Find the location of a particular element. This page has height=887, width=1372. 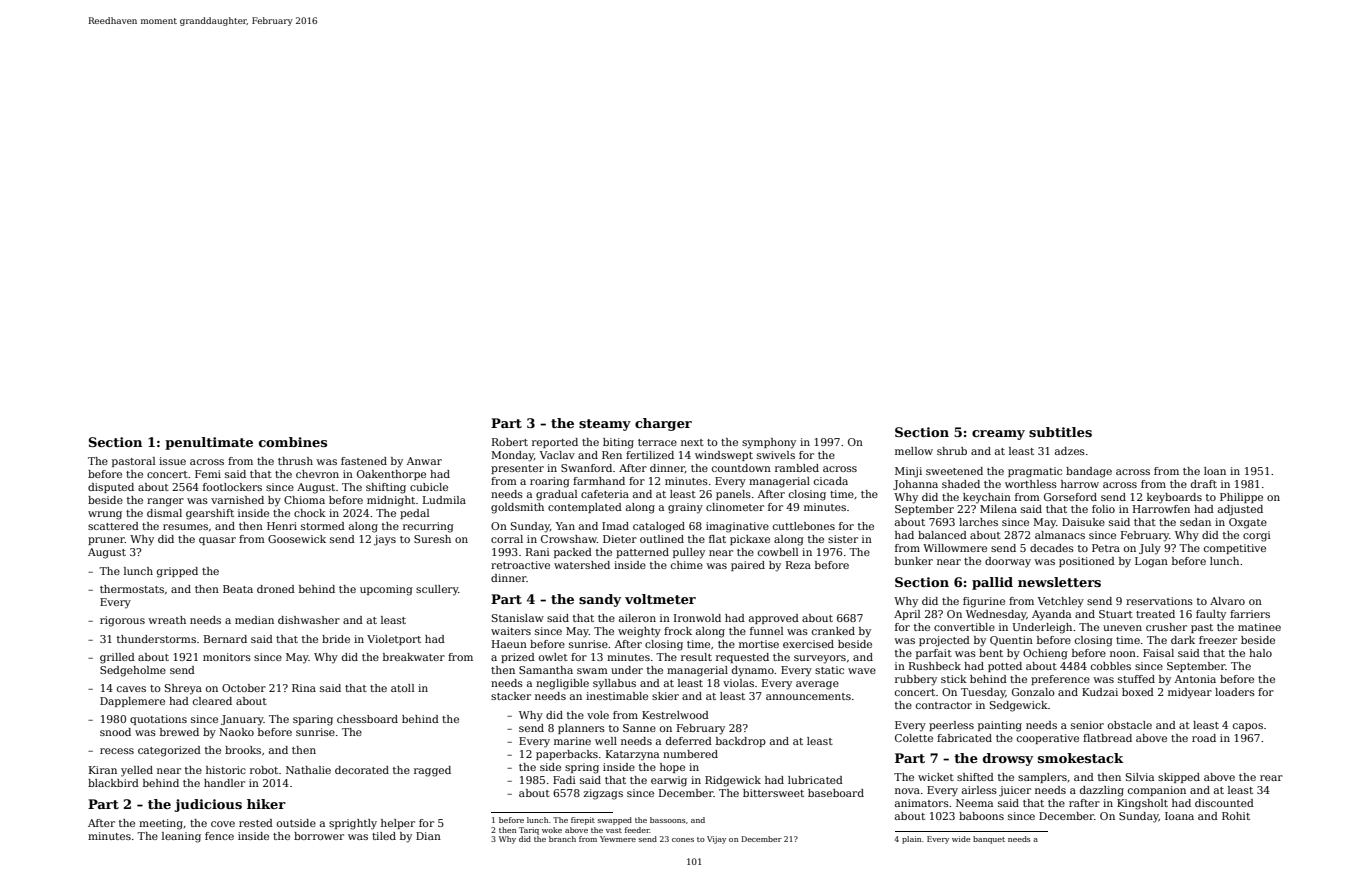

thermostats is located at coordinates (132, 589).
